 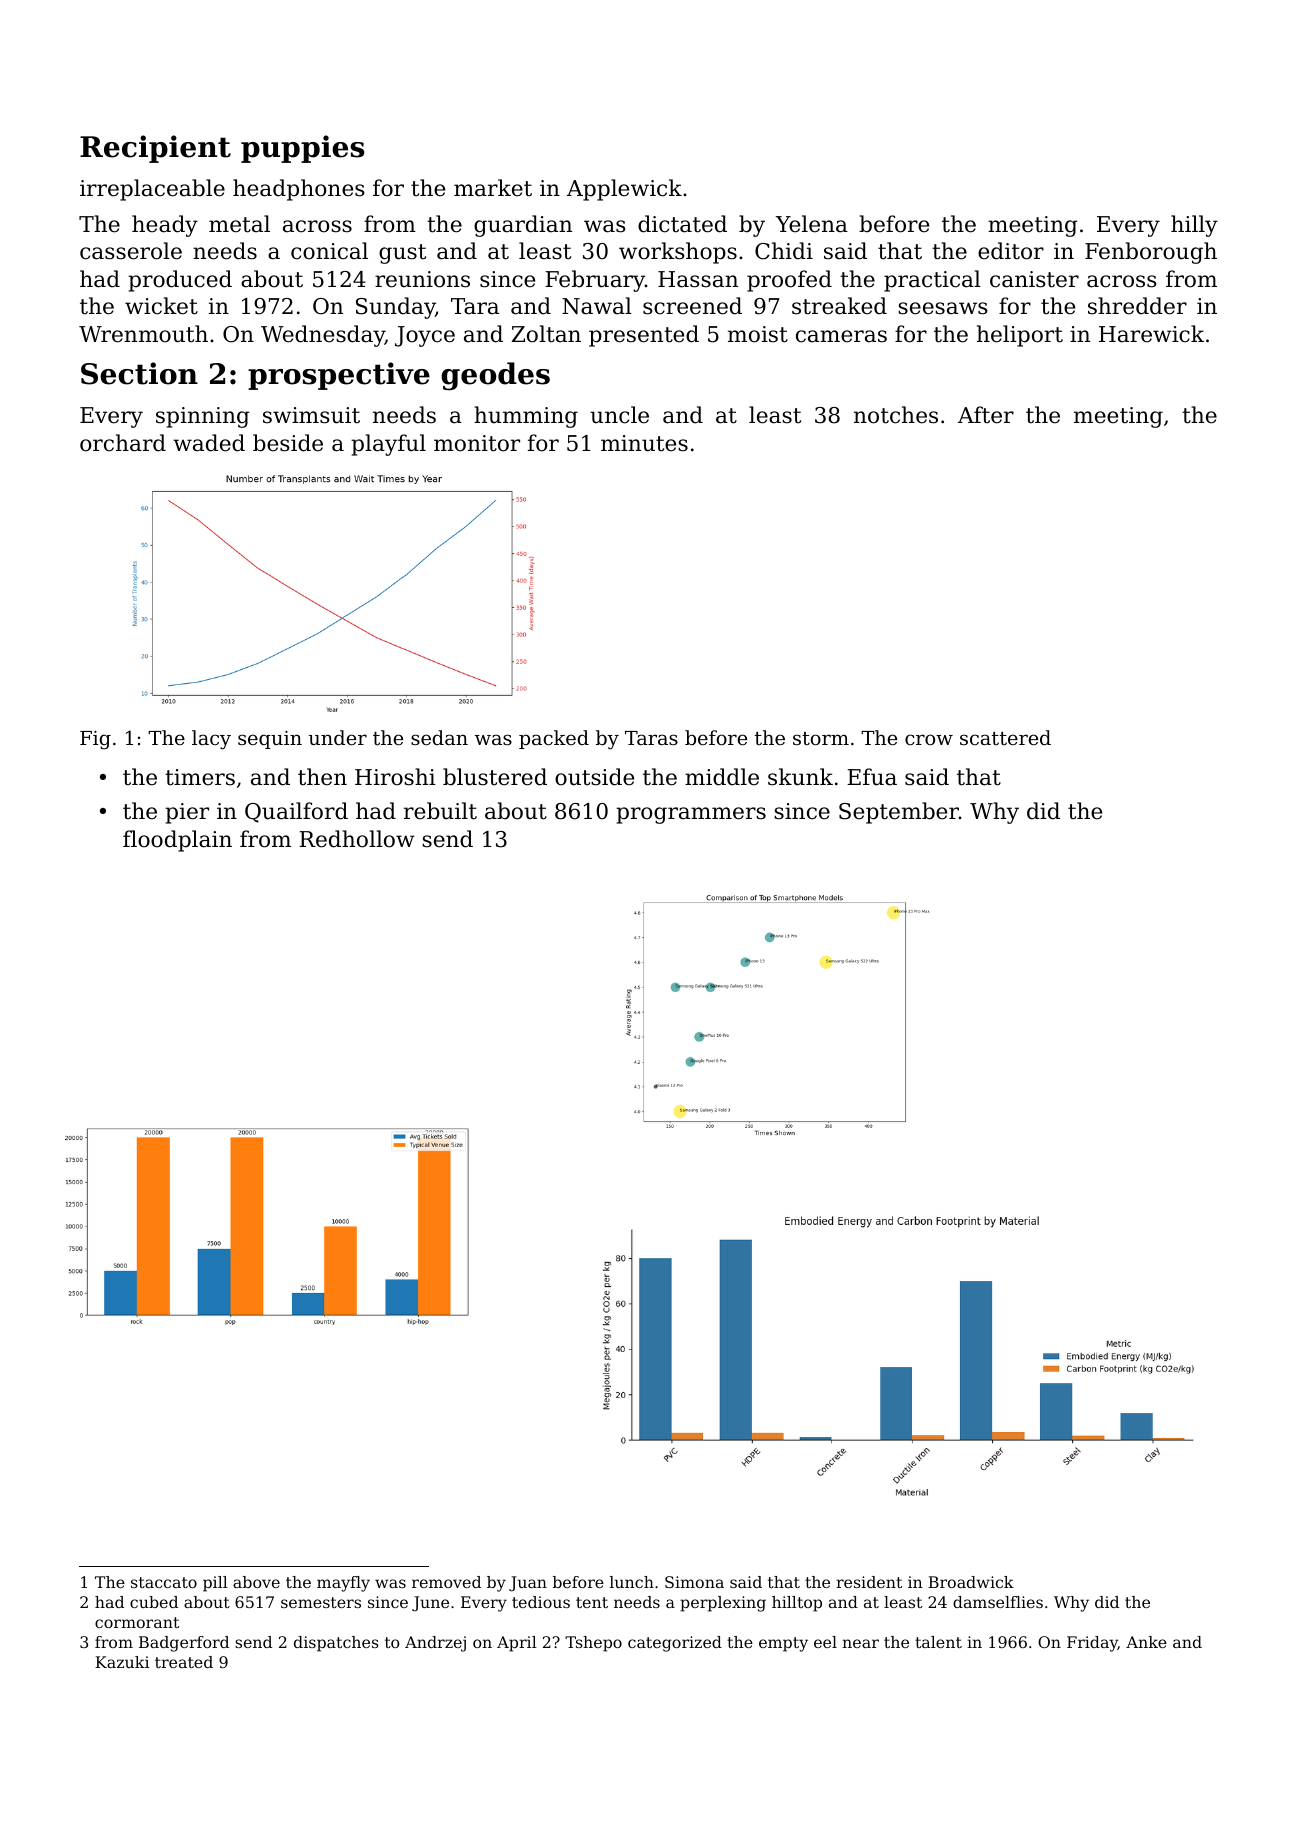 I want to click on Broadwick, so click(x=971, y=1582).
